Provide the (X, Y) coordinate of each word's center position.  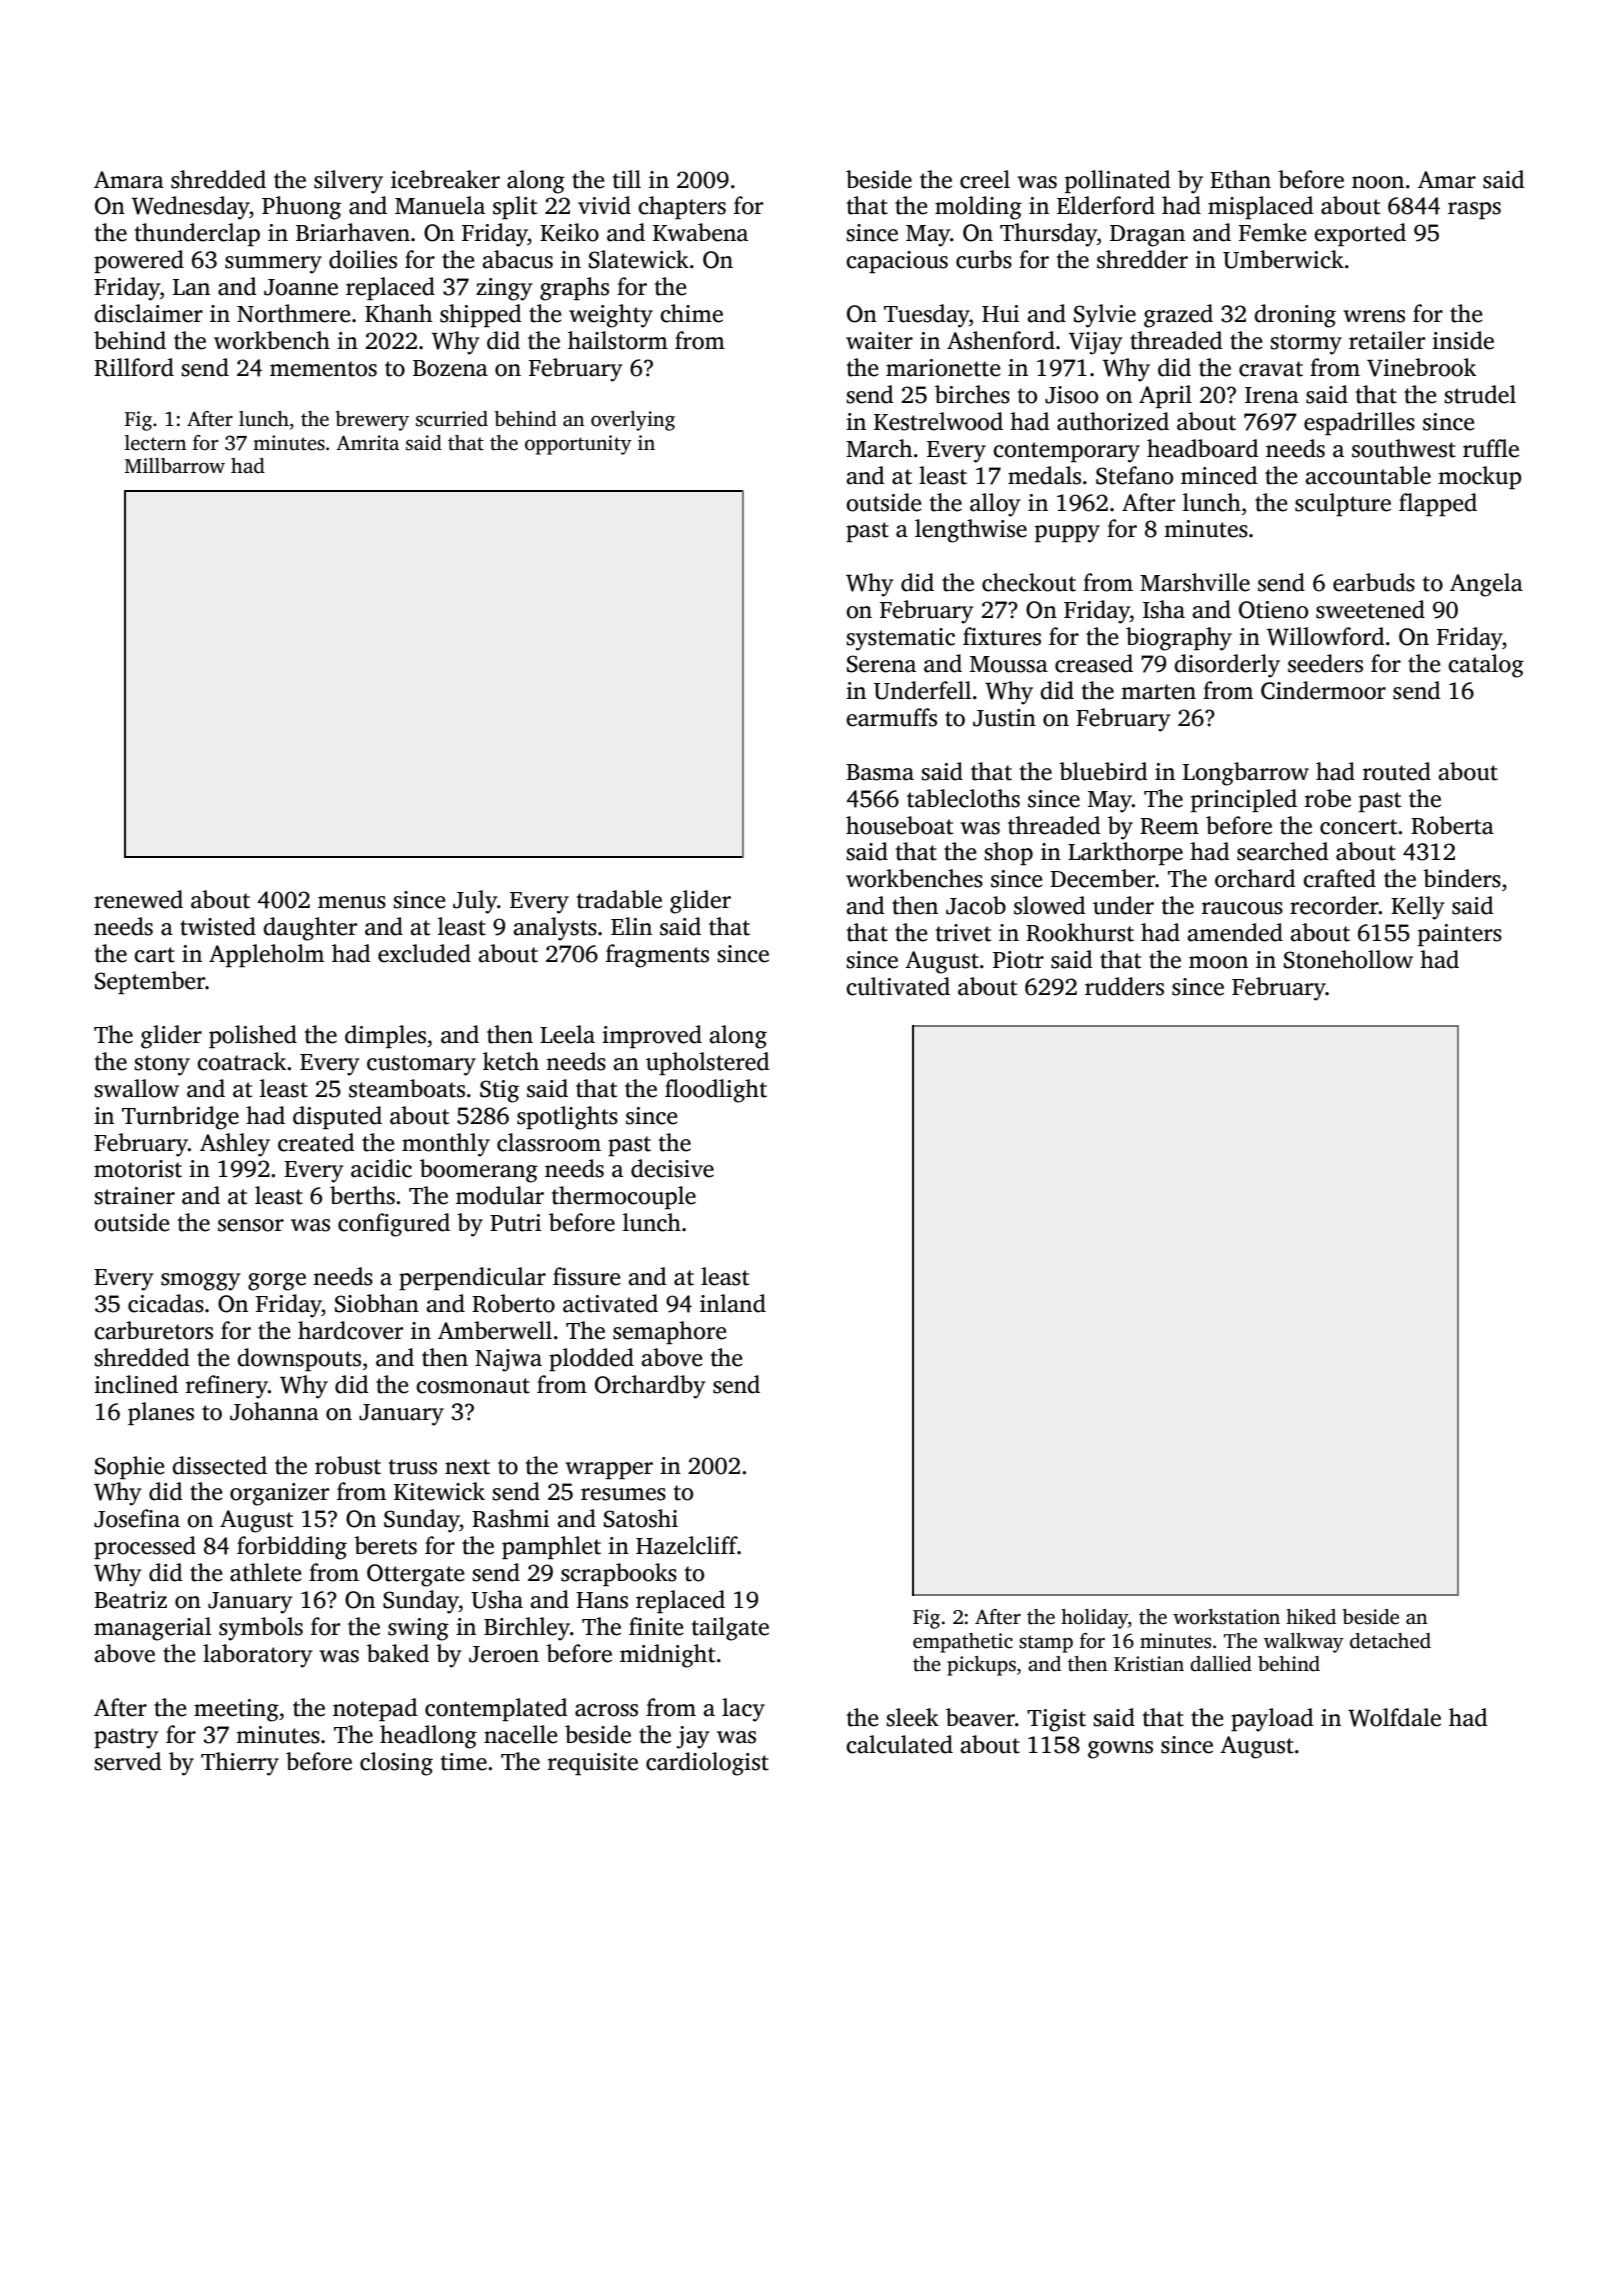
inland (733, 1303)
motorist (138, 1169)
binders (1462, 878)
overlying (633, 421)
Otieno (1273, 610)
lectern (156, 443)
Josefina (137, 1518)
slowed (1049, 905)
